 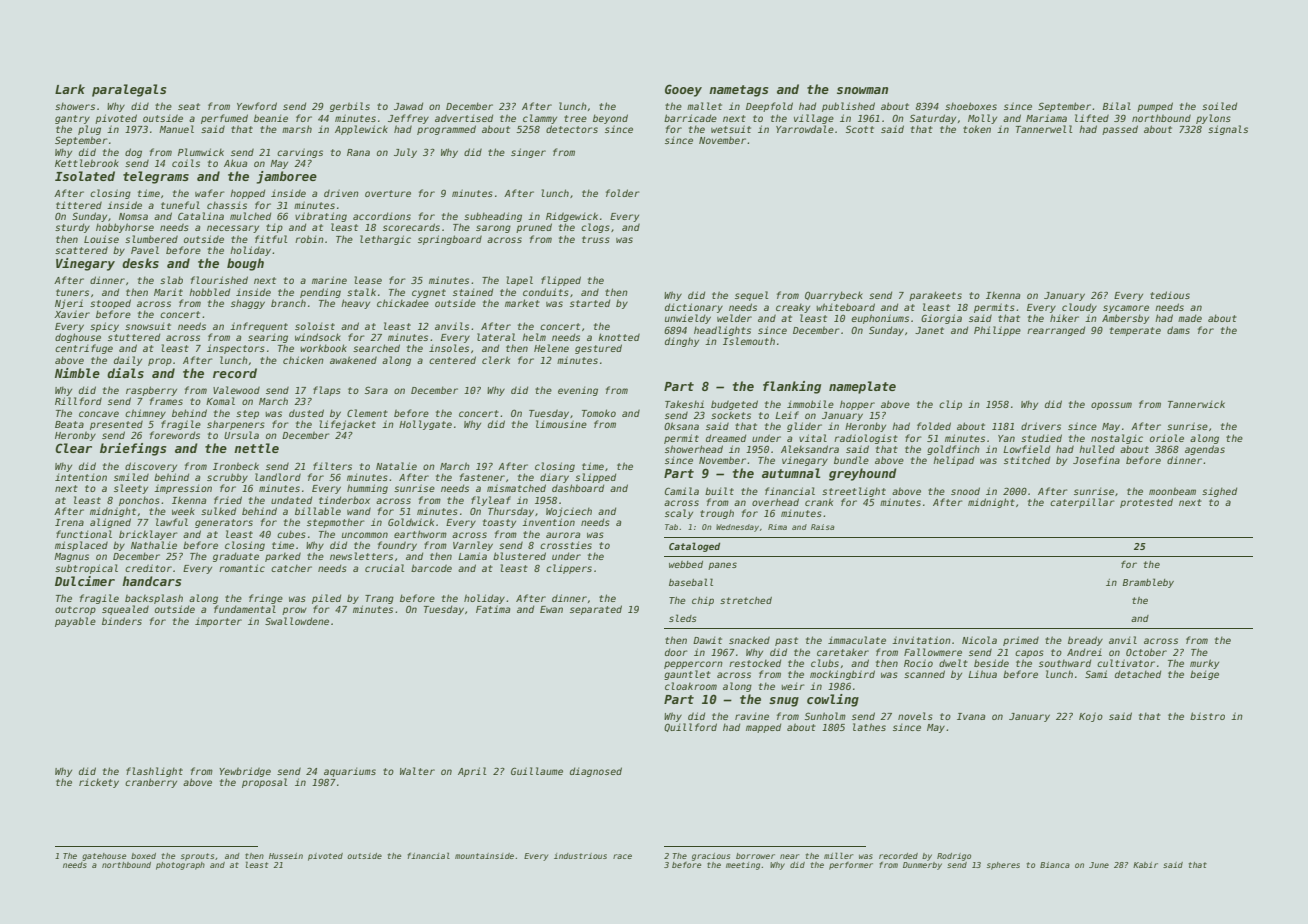 I want to click on mallet, so click(x=704, y=106).
